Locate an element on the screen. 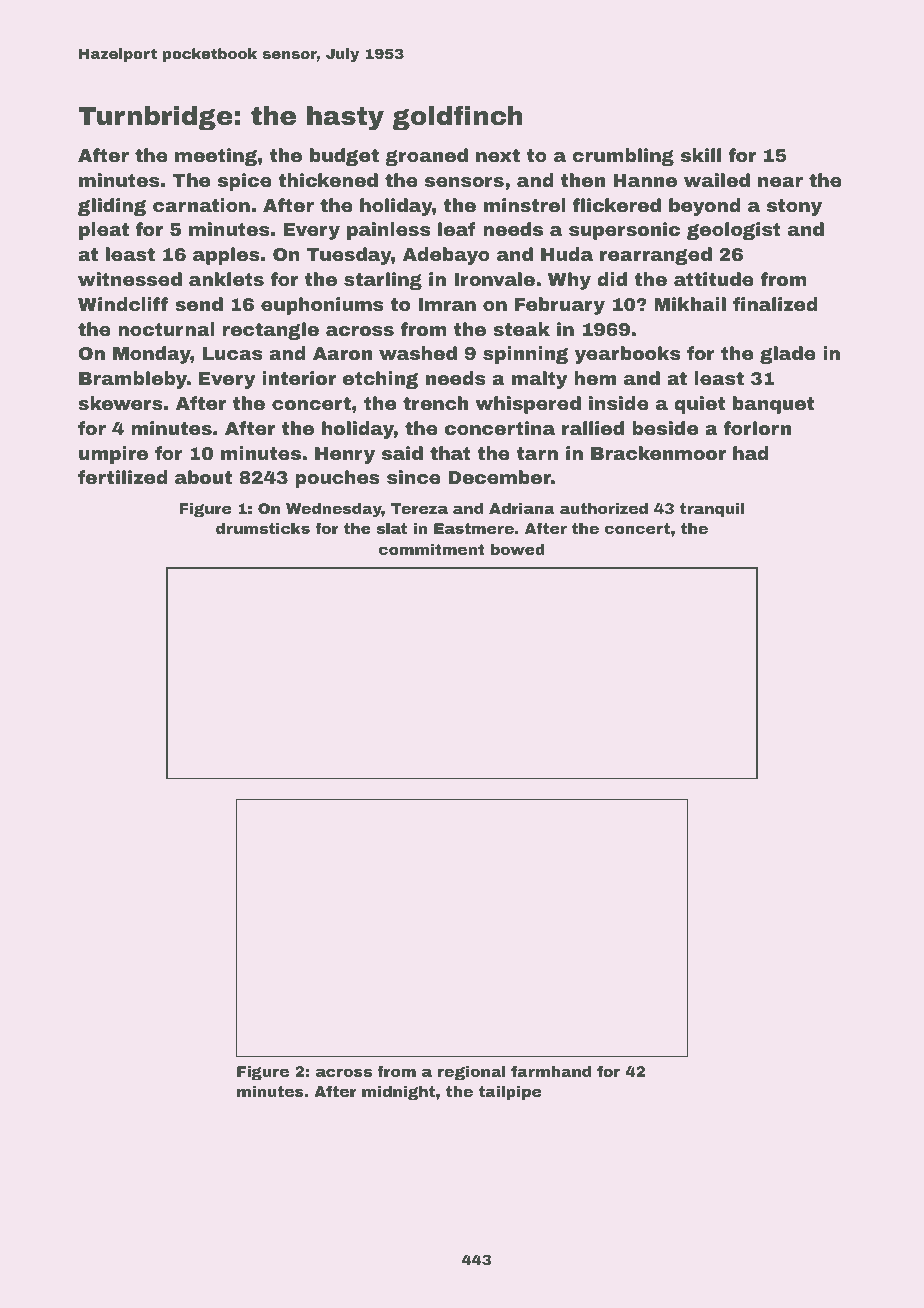 This screenshot has width=924, height=1308. commitment is located at coordinates (432, 549).
